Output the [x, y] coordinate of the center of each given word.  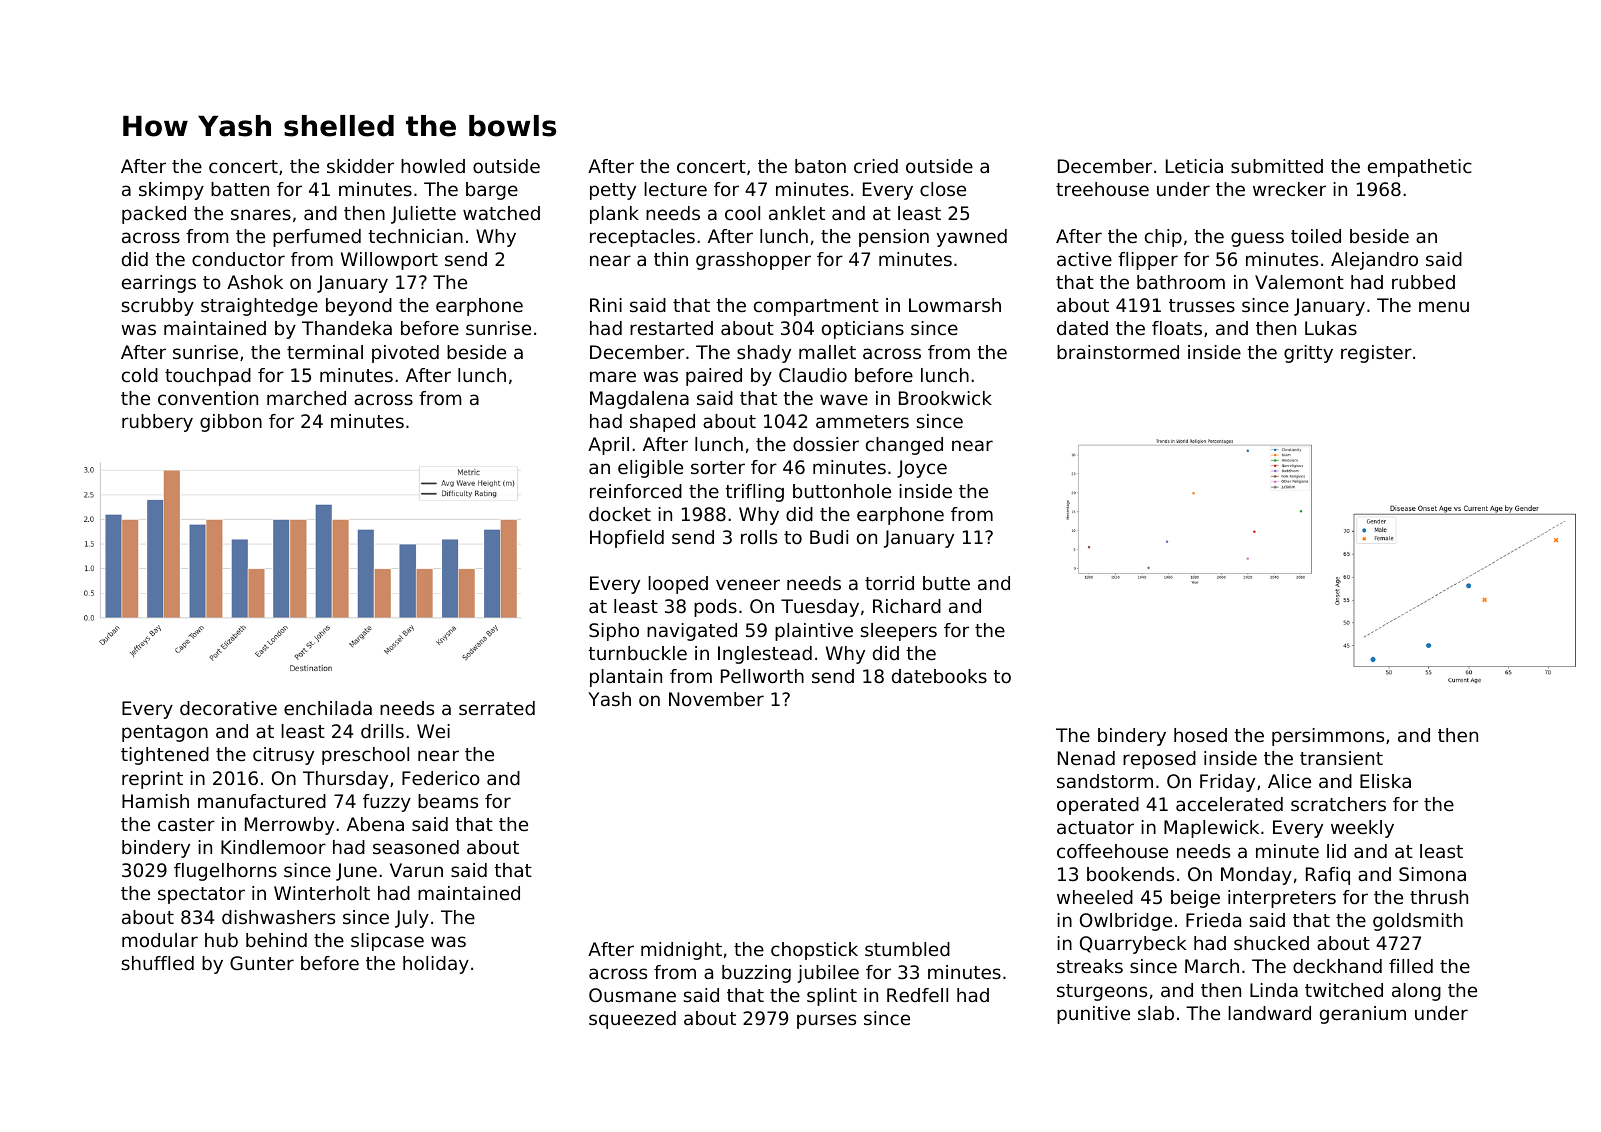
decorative [228, 708]
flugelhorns [225, 872]
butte [946, 583]
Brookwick [945, 398]
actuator [1095, 827]
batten [240, 189]
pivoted [405, 354]
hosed [1200, 735]
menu [1444, 306]
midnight [681, 951]
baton [820, 166]
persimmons [1328, 737]
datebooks [939, 676]
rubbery [157, 423]
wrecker [1289, 189]
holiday [436, 965]
